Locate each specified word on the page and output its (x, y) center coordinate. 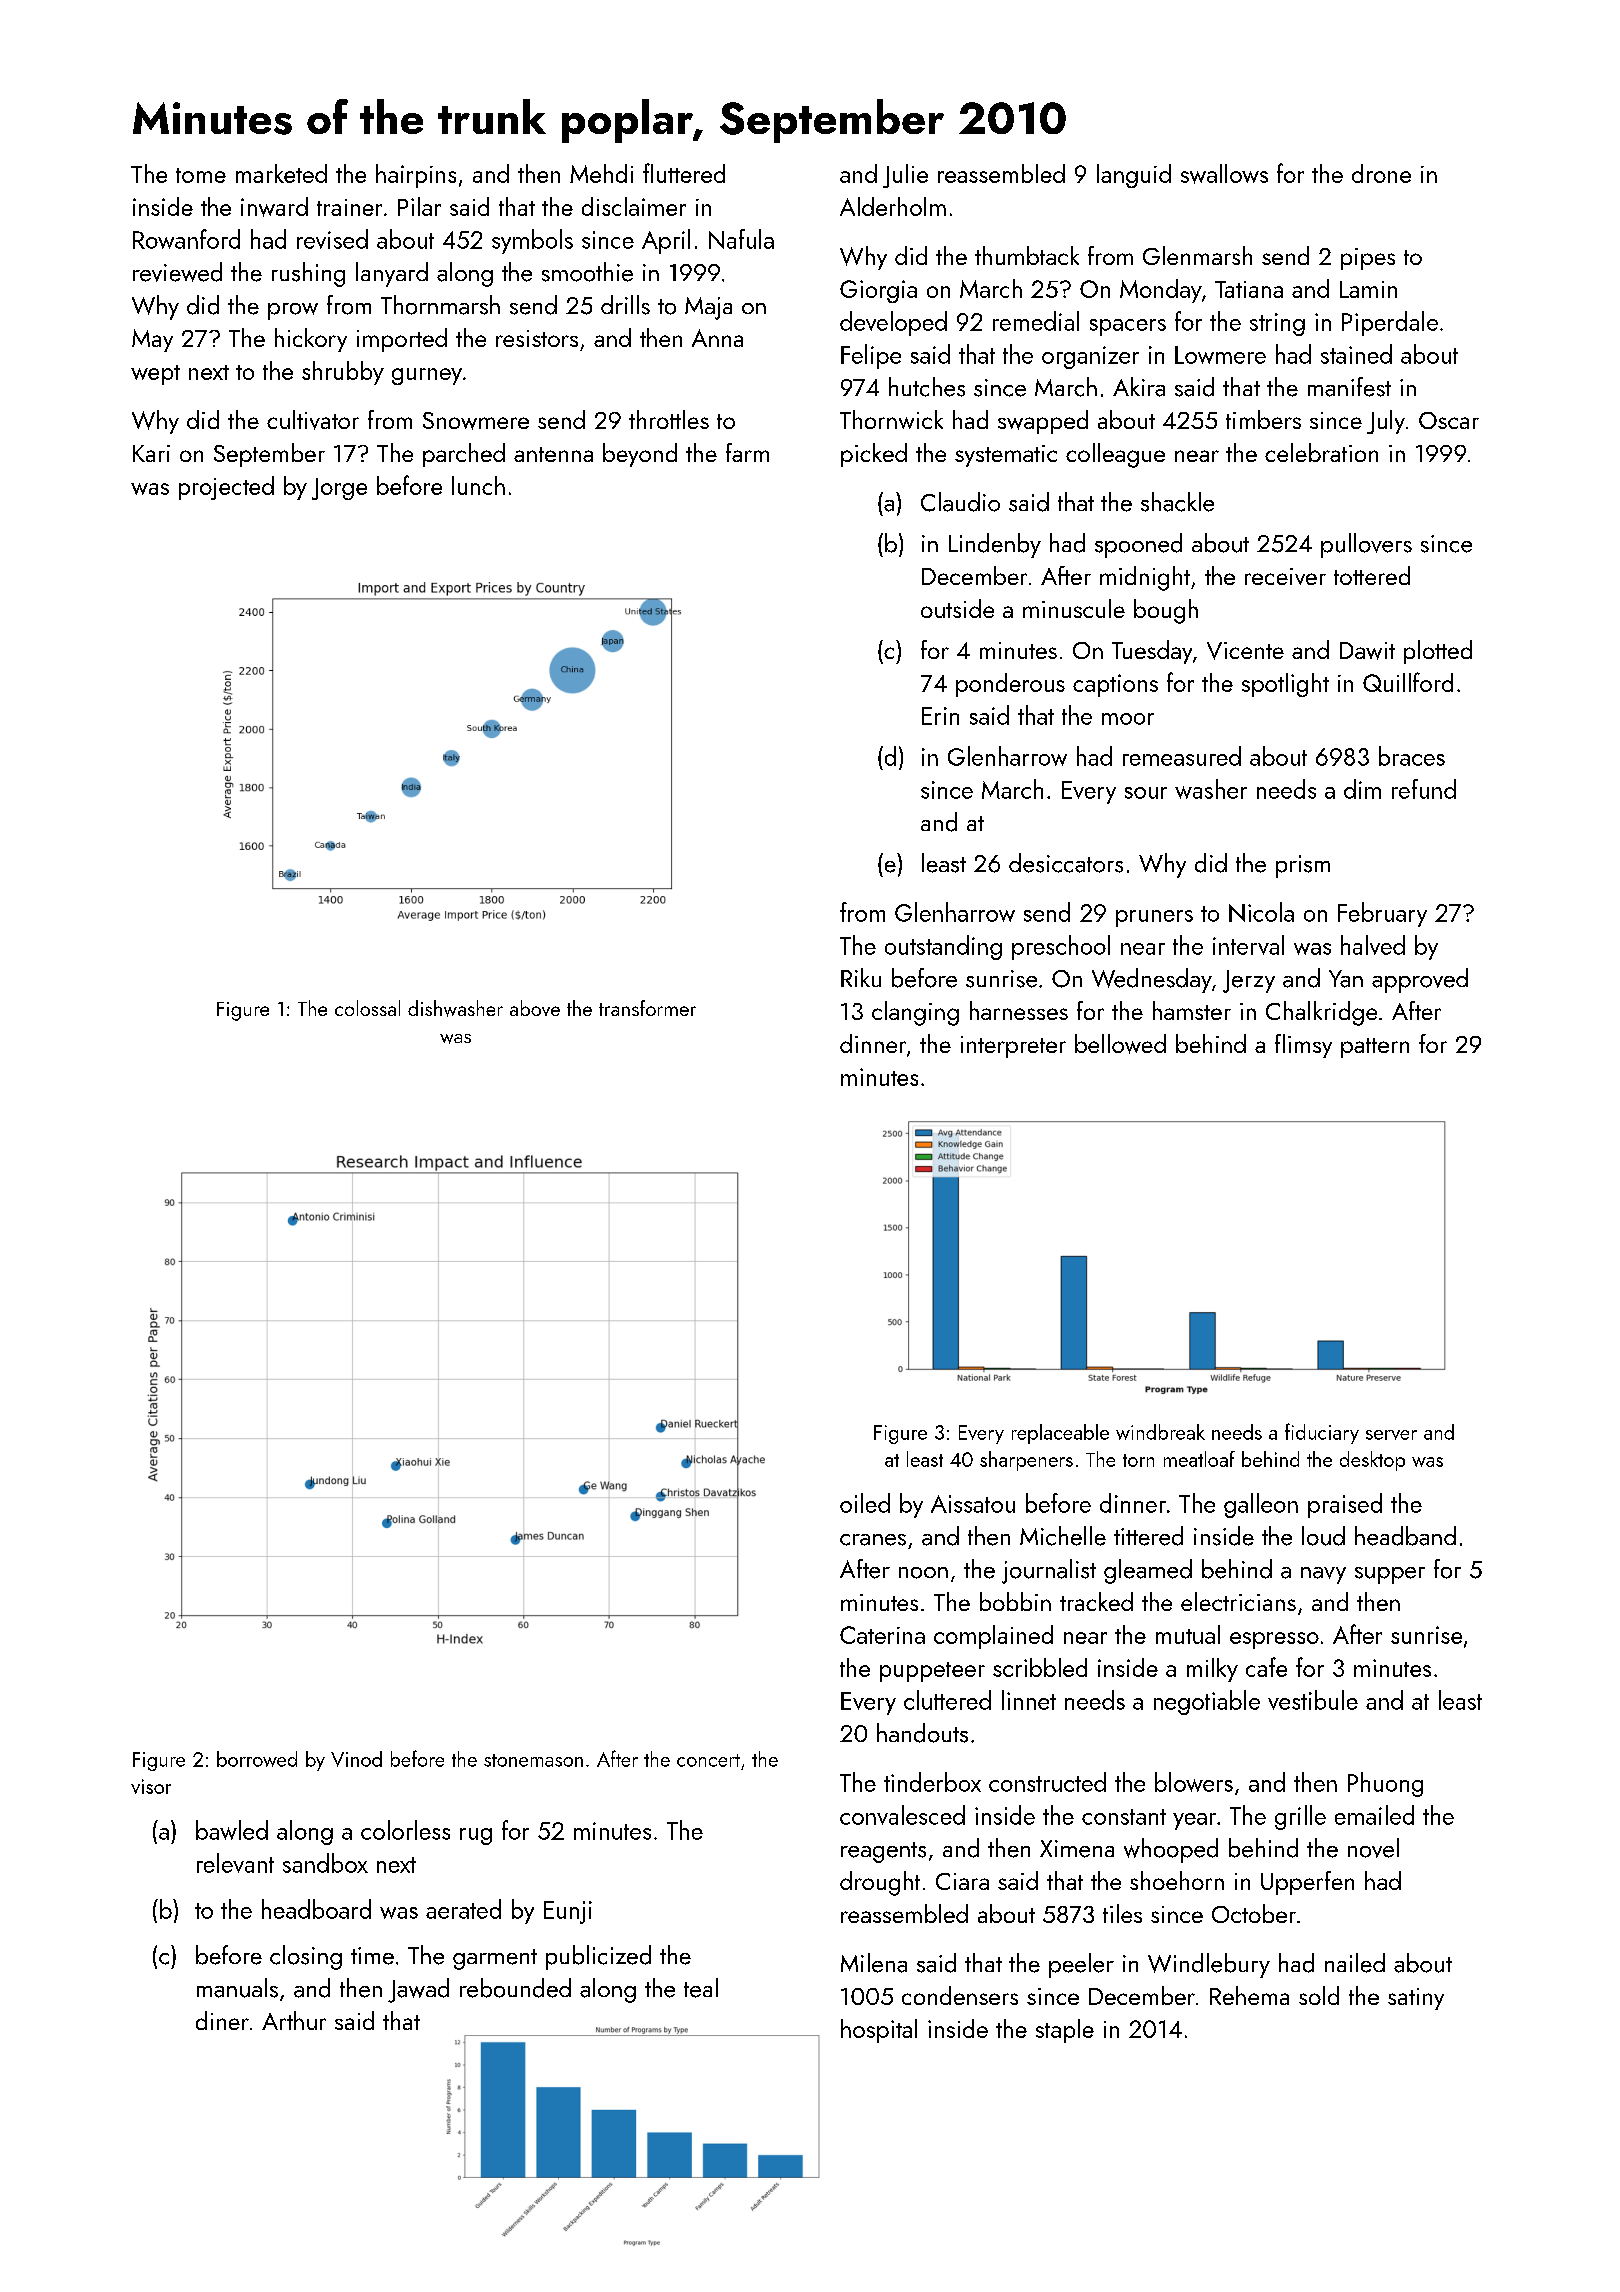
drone (1381, 173)
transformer (647, 1008)
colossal (367, 1008)
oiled (865, 1503)
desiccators (1066, 863)
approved (1420, 980)
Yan (1346, 979)
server (1391, 1435)
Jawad (418, 1990)
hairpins (416, 176)
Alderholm (893, 206)
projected (226, 488)
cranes (873, 1540)
